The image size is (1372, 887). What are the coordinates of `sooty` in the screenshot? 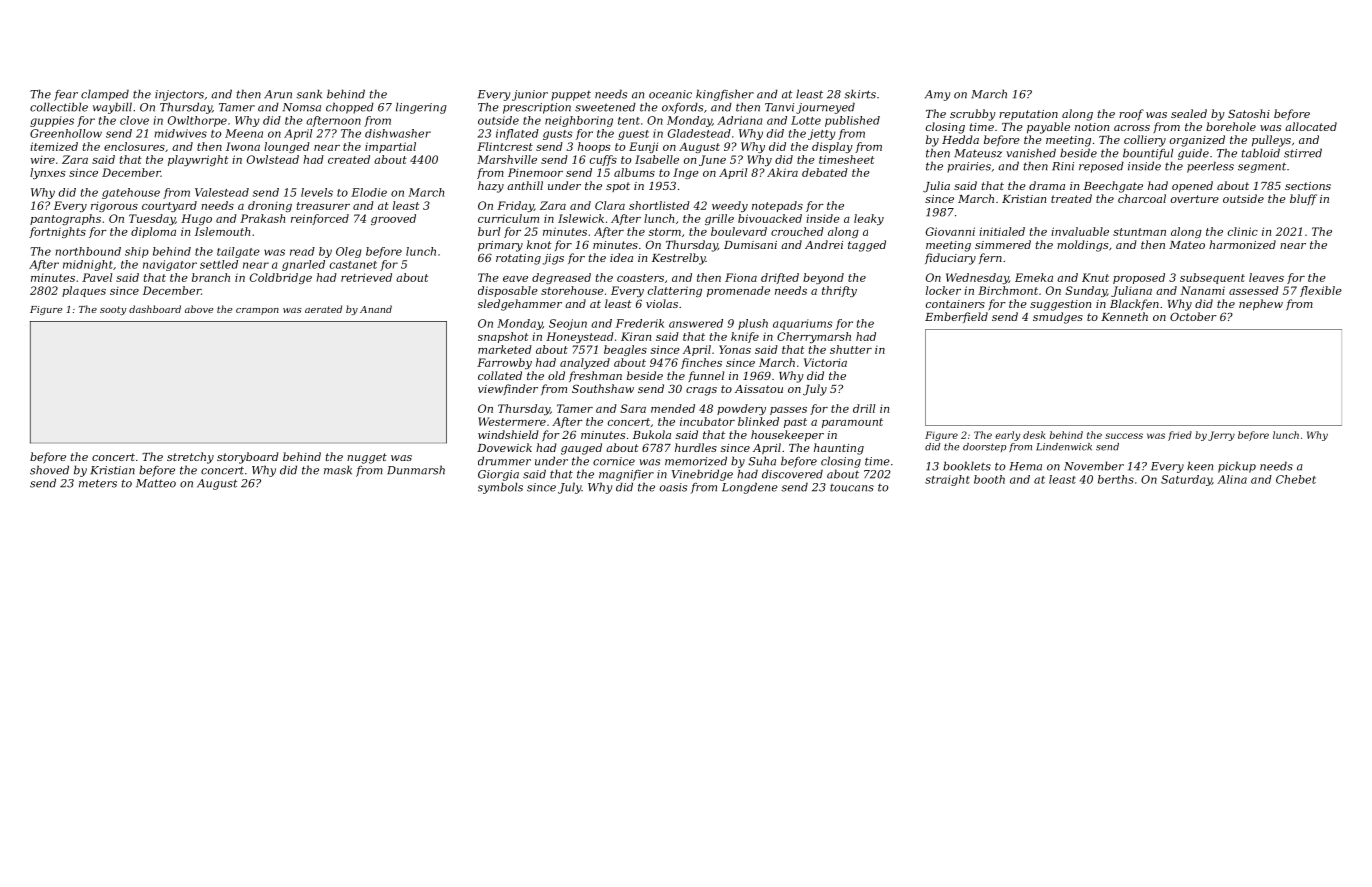 It's located at (113, 310).
